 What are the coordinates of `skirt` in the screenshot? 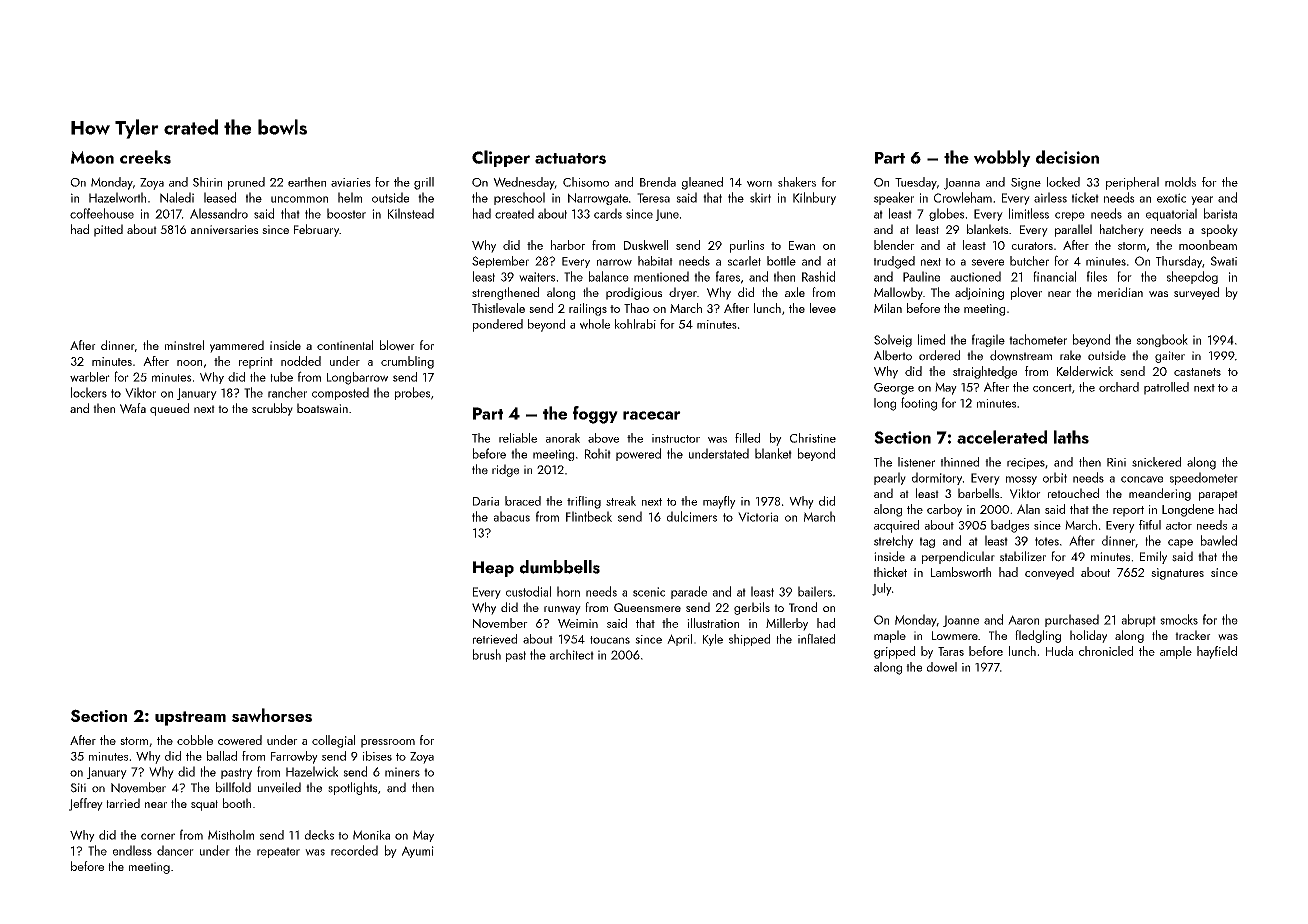 It's located at (760, 197).
